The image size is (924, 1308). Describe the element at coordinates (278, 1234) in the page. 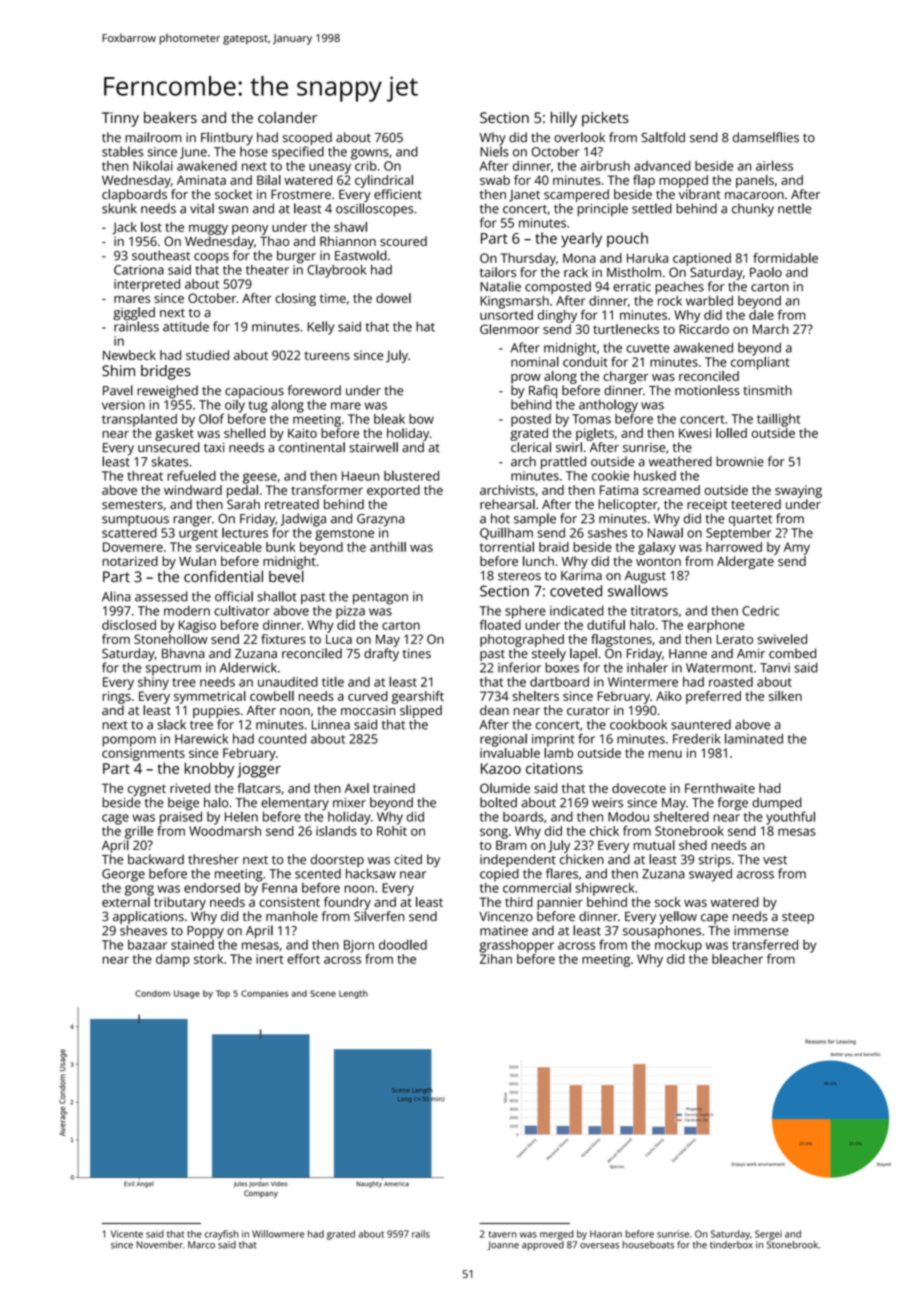

I see `Willowmere` at that location.
